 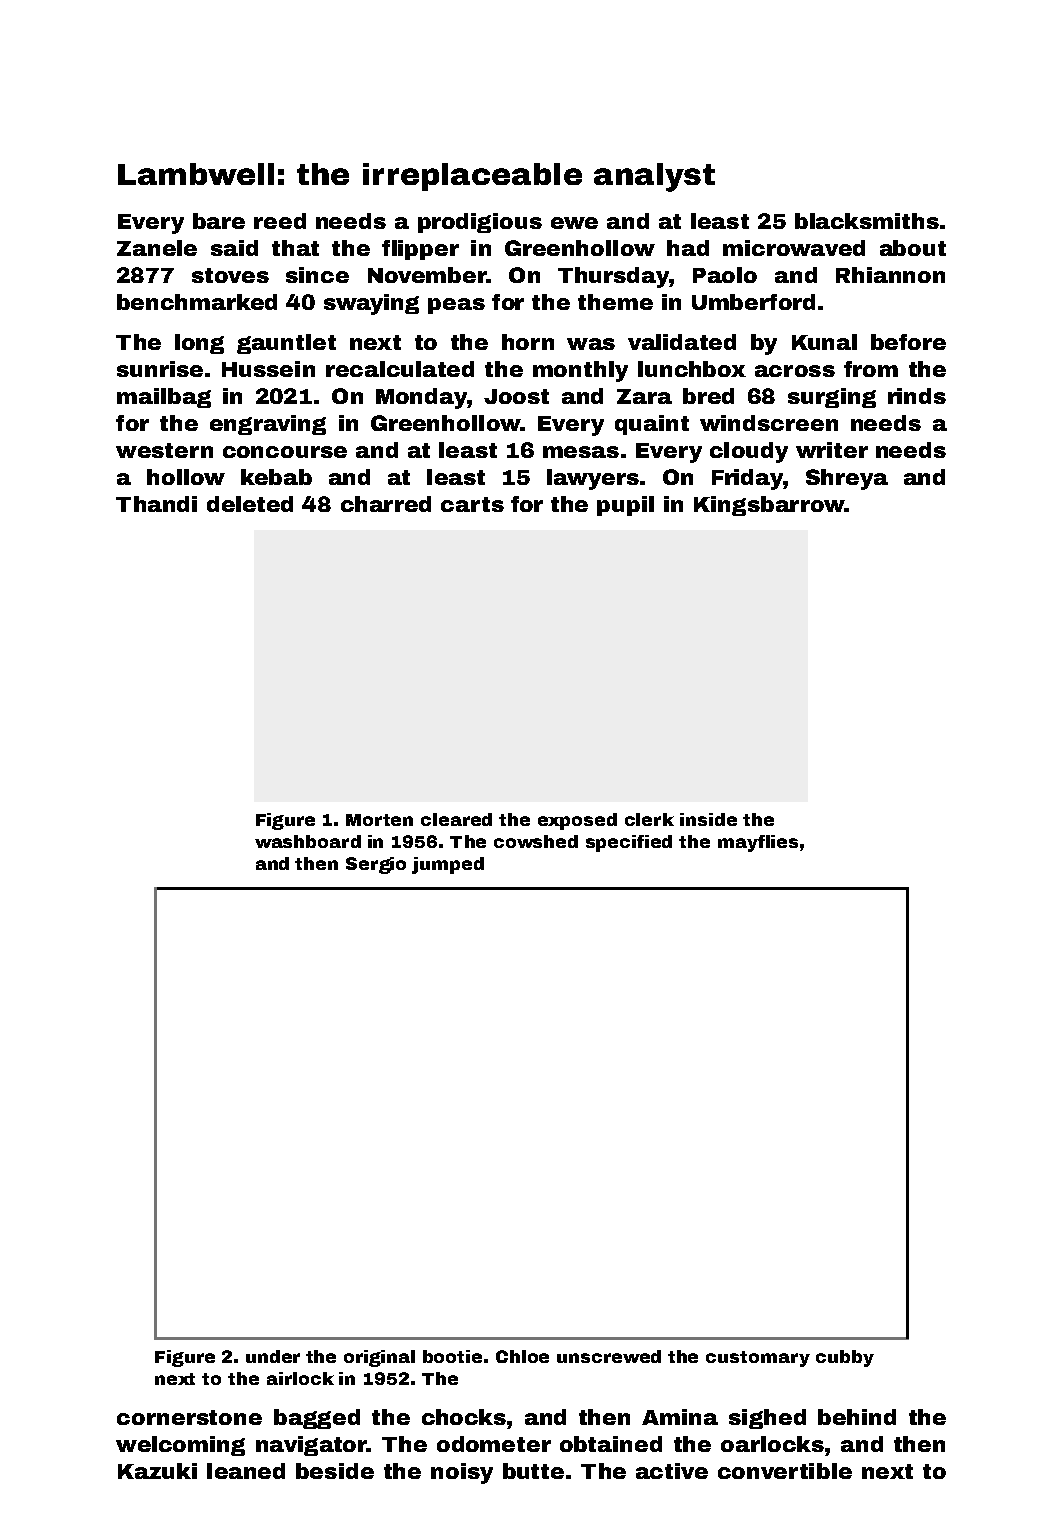 What do you see at coordinates (308, 841) in the image?
I see `washboard` at bounding box center [308, 841].
